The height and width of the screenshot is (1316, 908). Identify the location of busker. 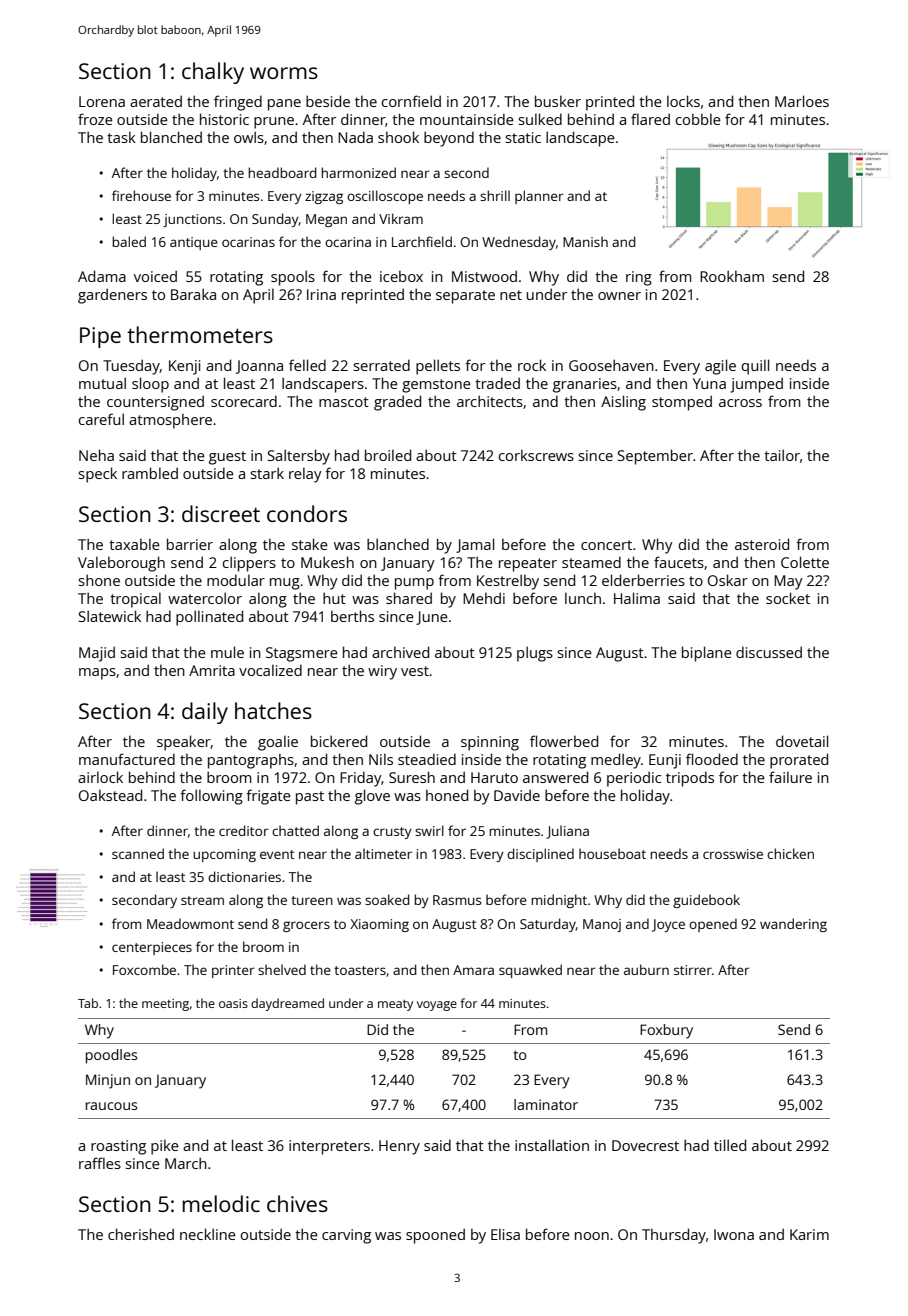
(558, 101).
